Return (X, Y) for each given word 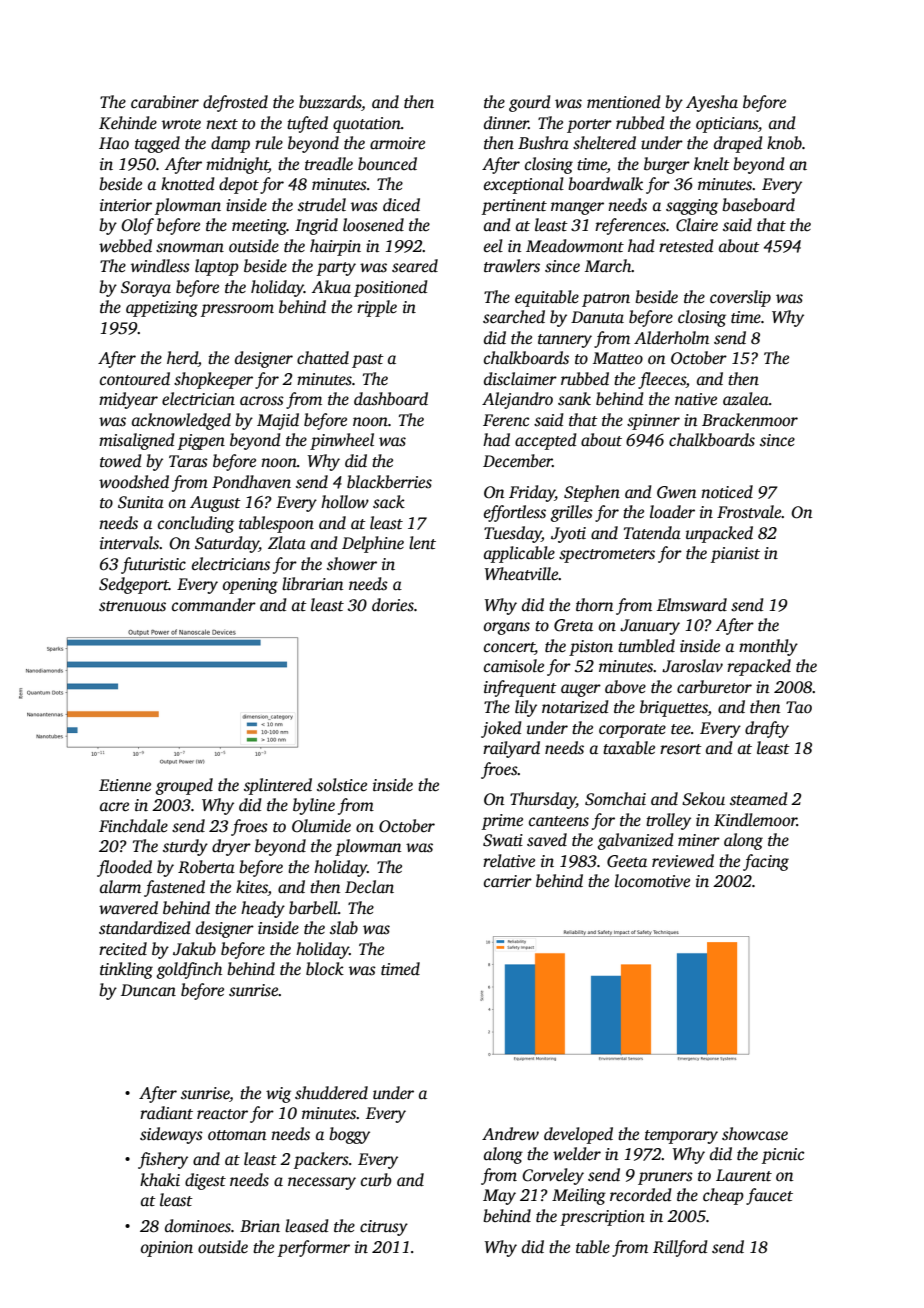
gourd (530, 103)
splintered (278, 786)
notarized (575, 707)
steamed (759, 799)
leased (307, 1226)
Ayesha (712, 103)
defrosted (235, 103)
